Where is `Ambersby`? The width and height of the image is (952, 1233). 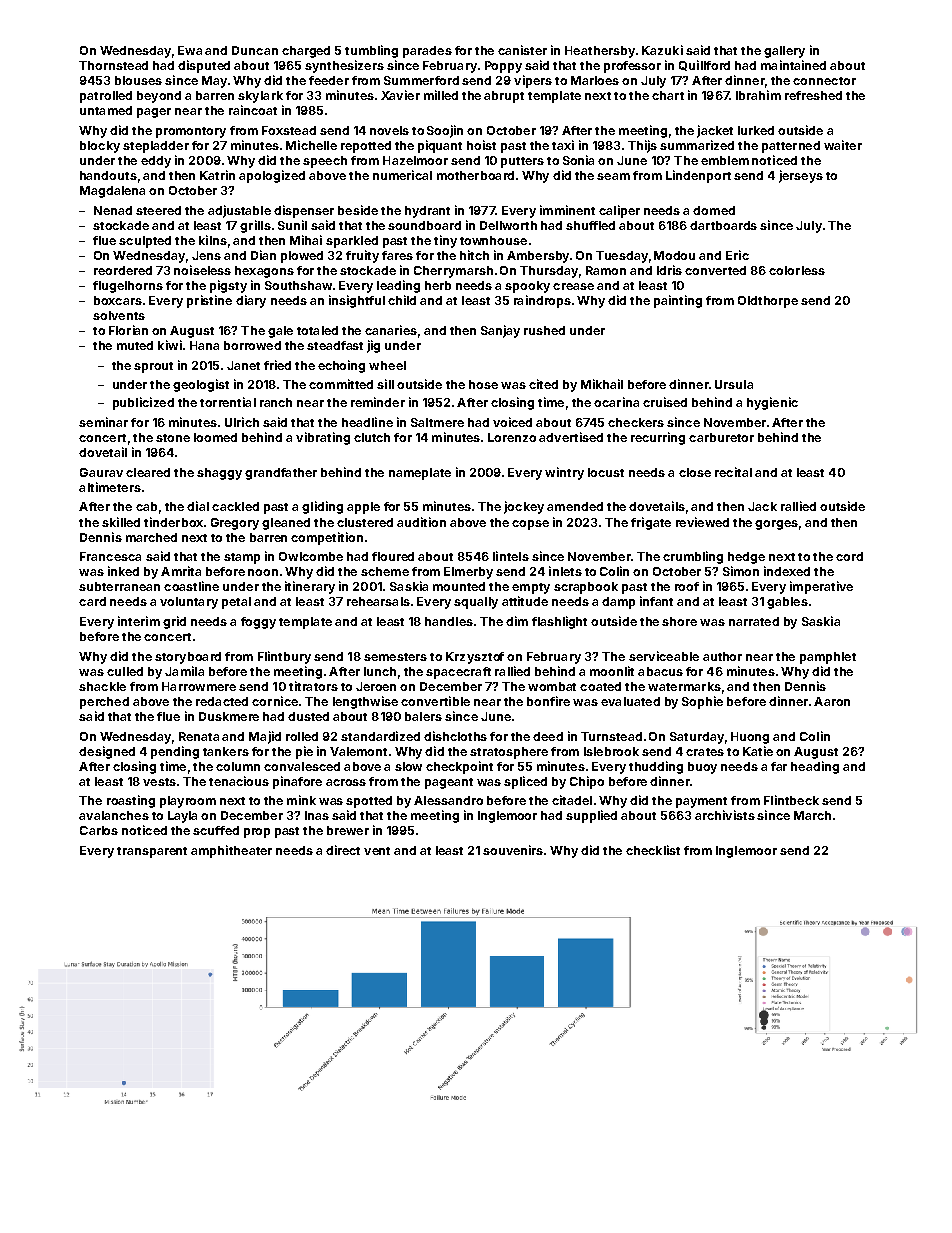
Ambersby is located at coordinates (538, 257).
